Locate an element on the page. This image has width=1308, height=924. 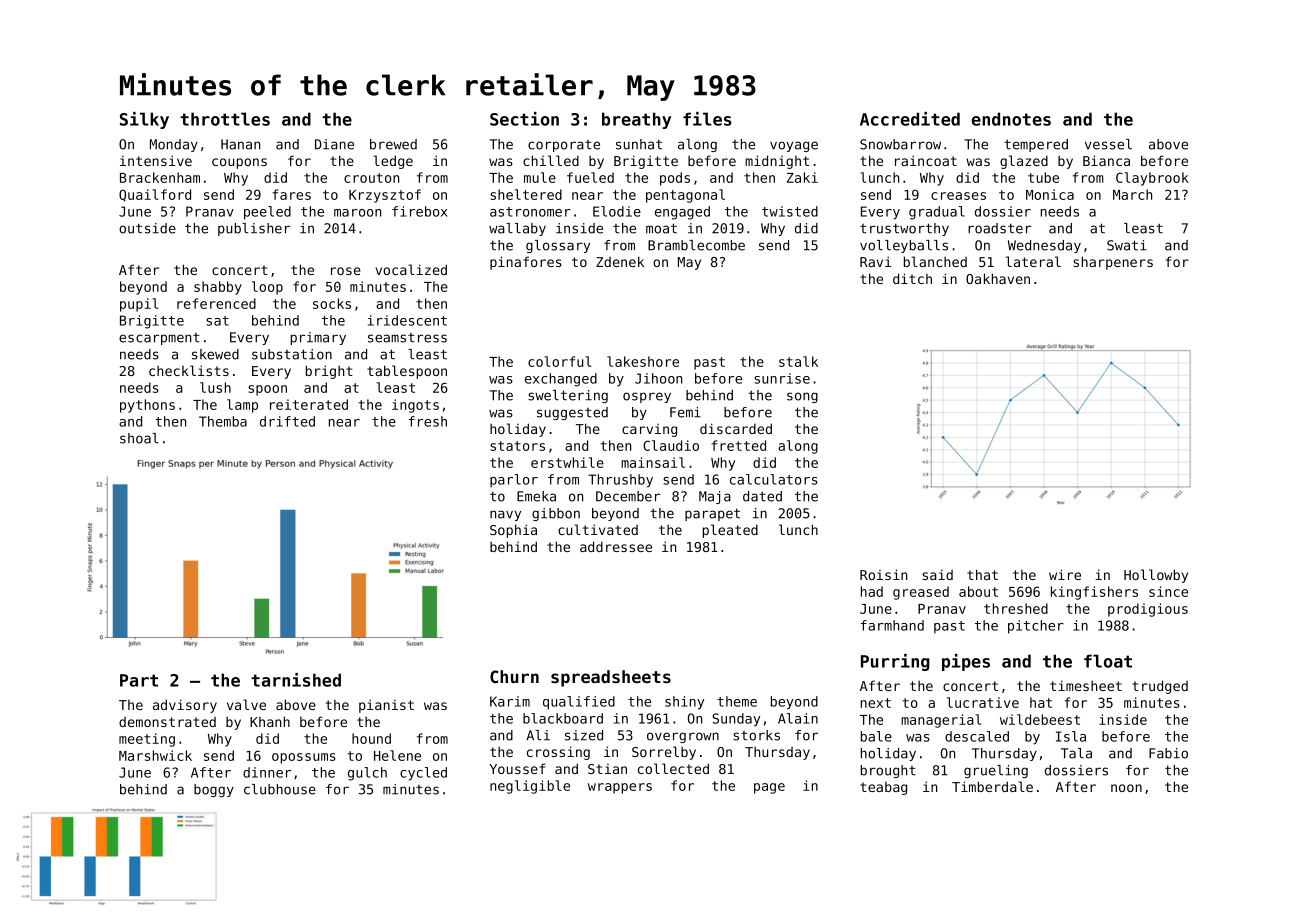
ledge is located at coordinates (393, 162).
